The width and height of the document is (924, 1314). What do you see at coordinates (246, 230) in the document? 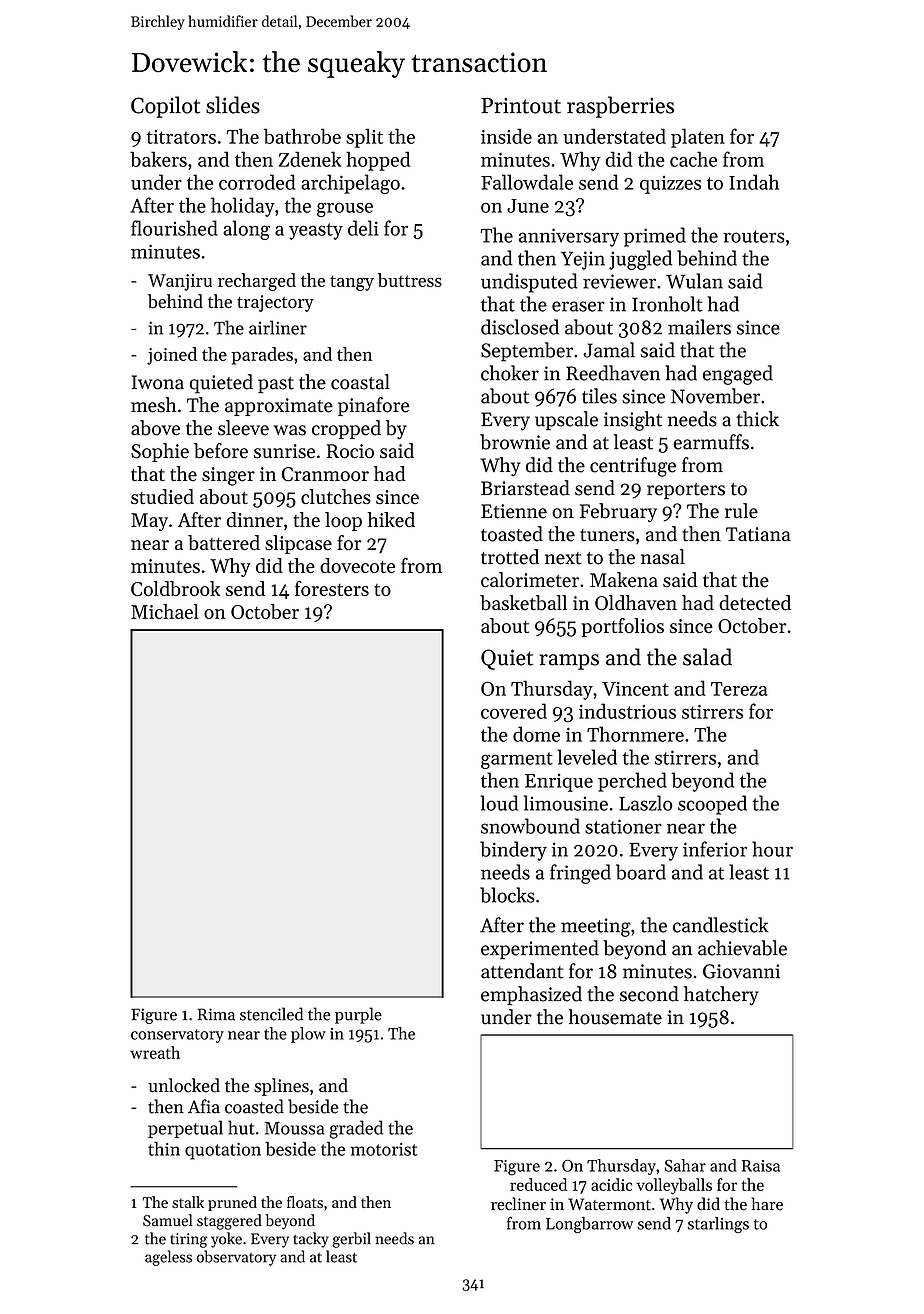
I see `along` at bounding box center [246, 230].
